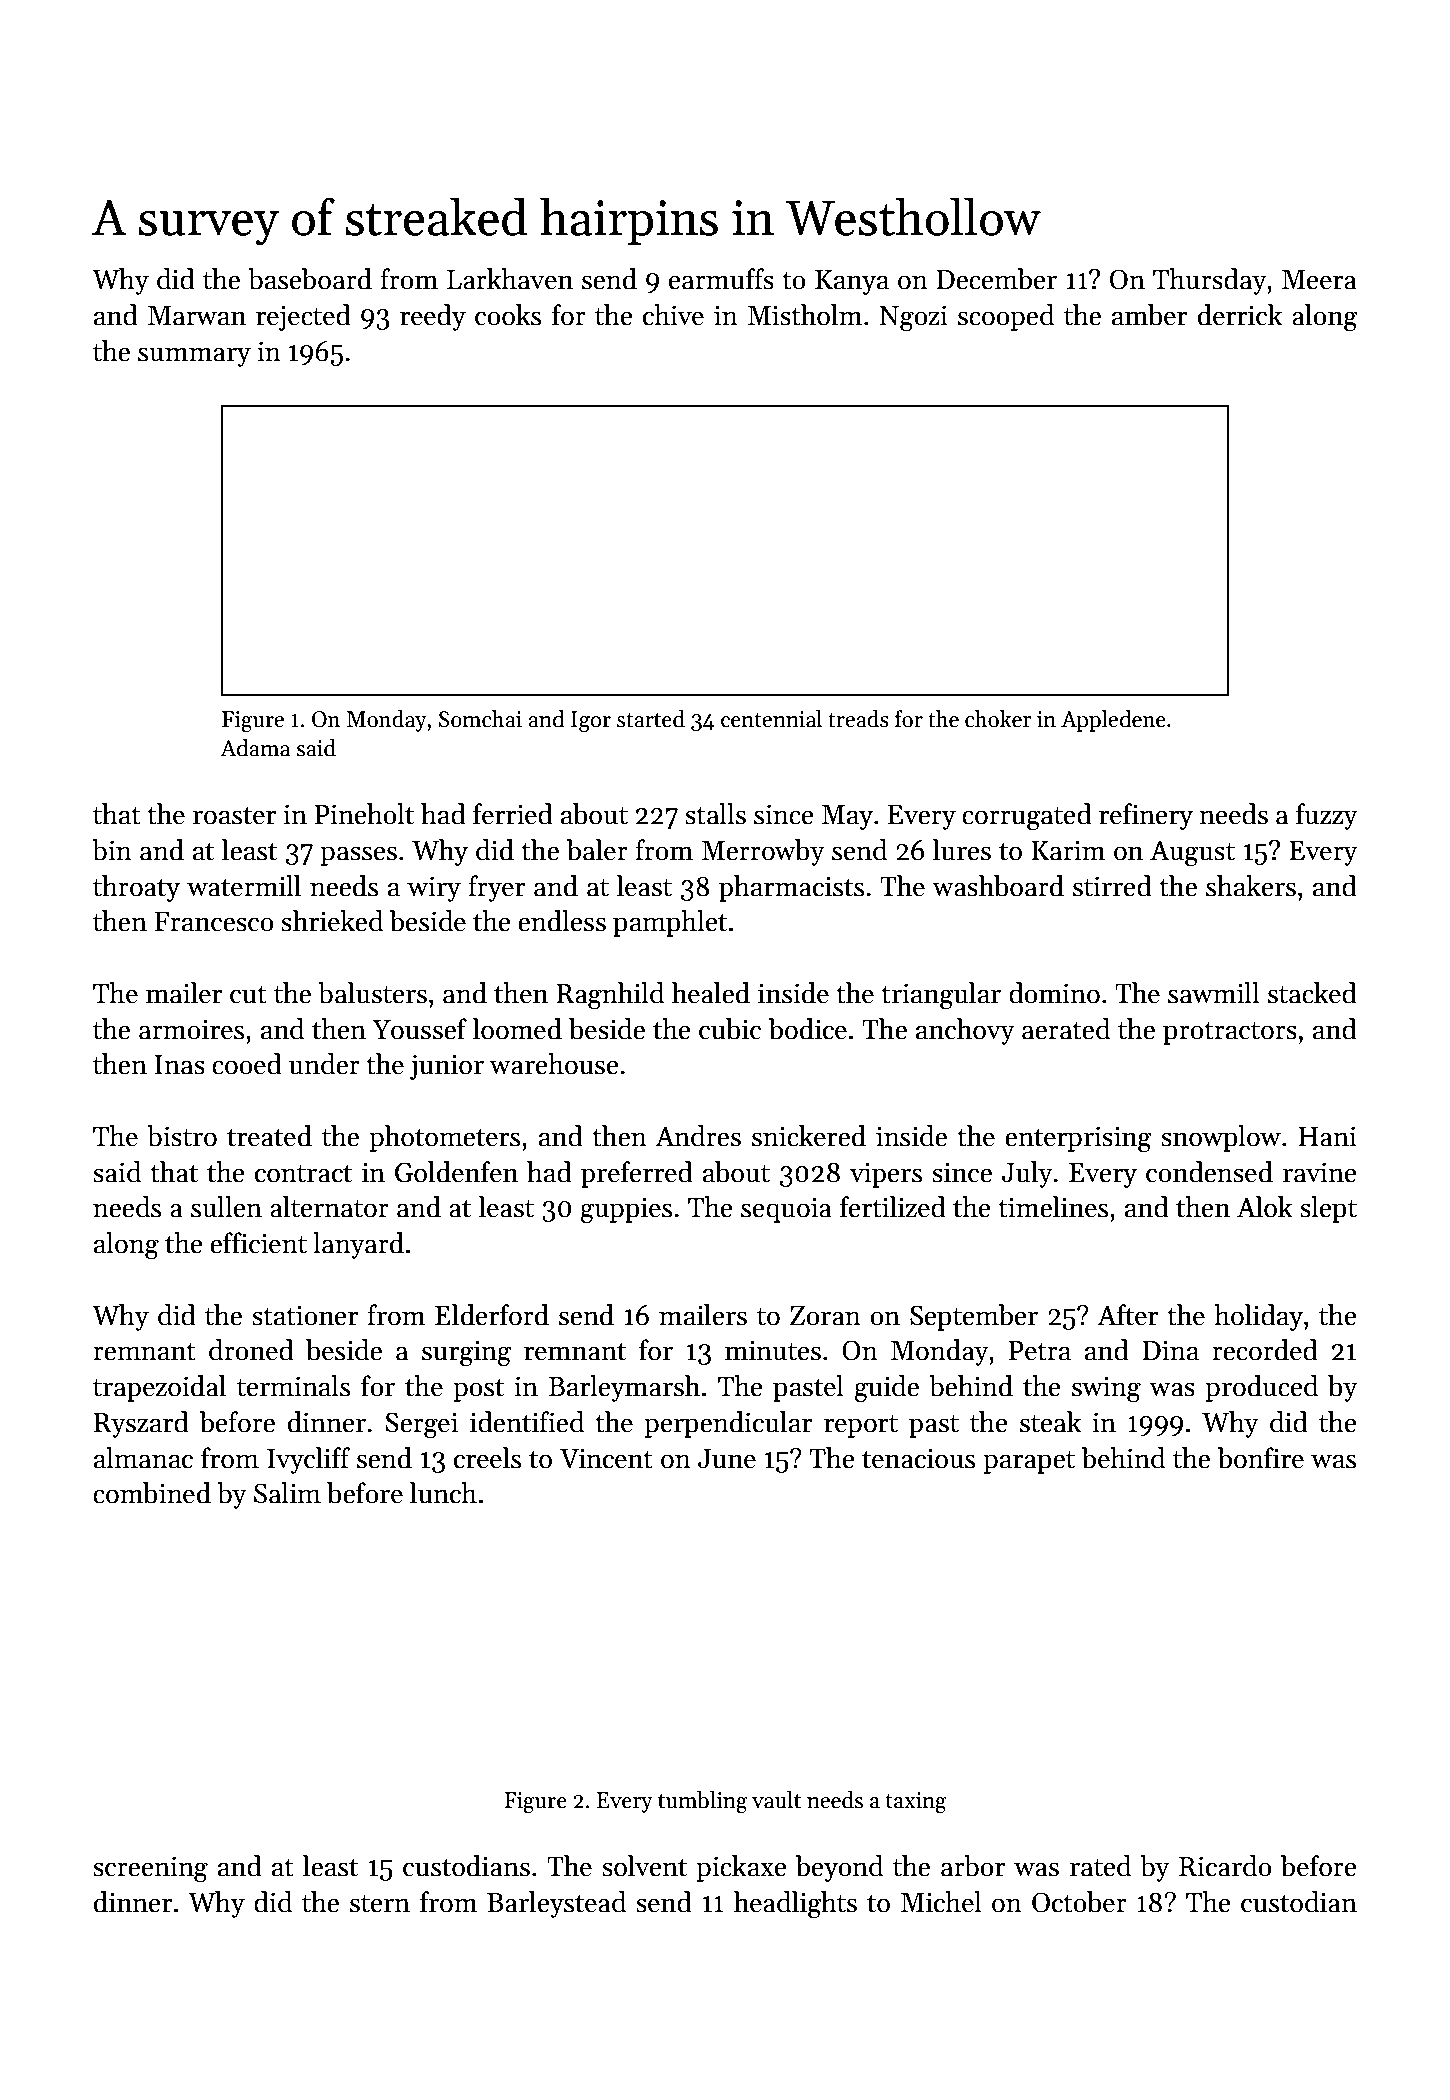 This screenshot has width=1450, height=2100. Describe the element at coordinates (197, 316) in the screenshot. I see `Marwan` at that location.
